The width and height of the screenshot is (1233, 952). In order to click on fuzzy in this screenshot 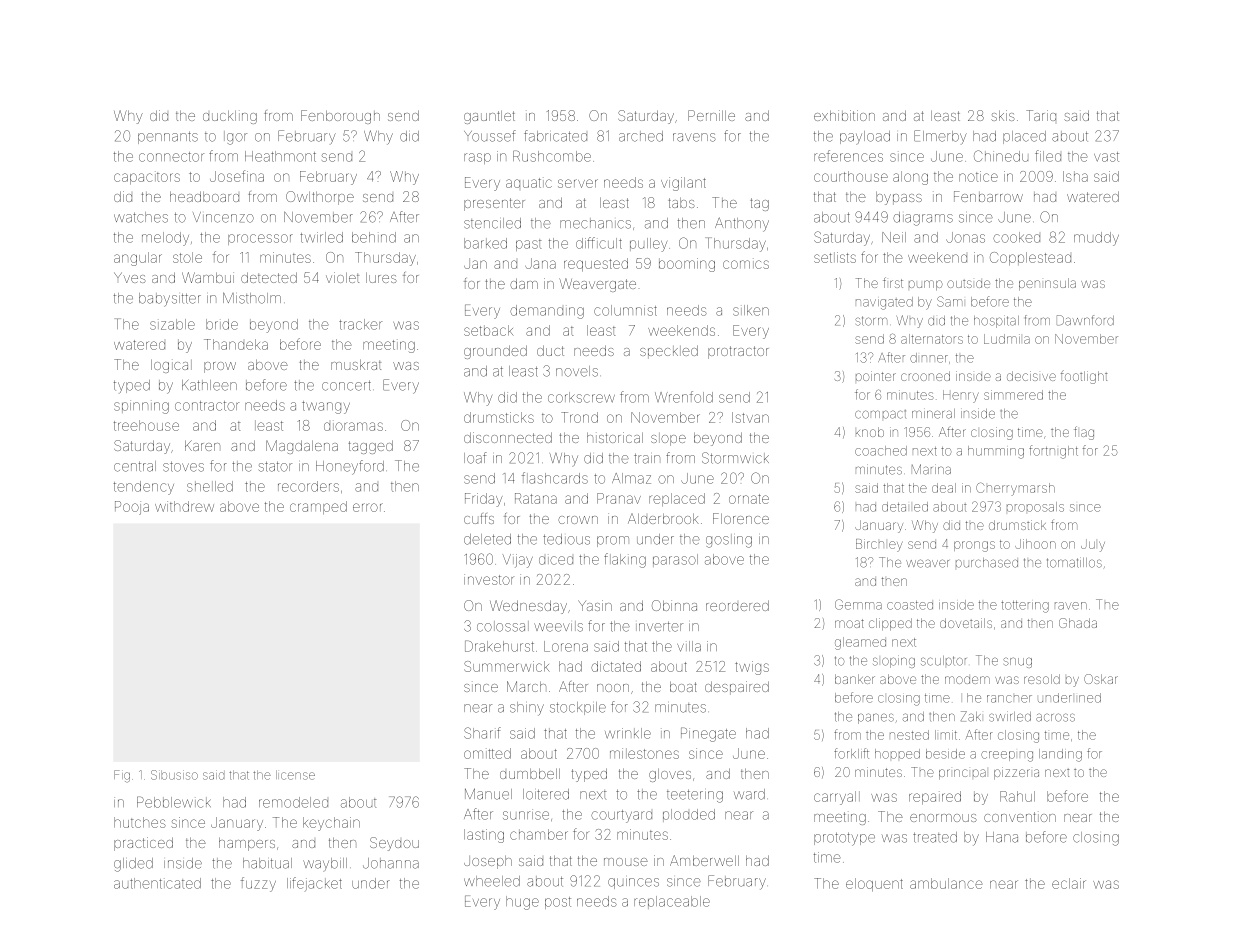, I will do `click(258, 884)`.
